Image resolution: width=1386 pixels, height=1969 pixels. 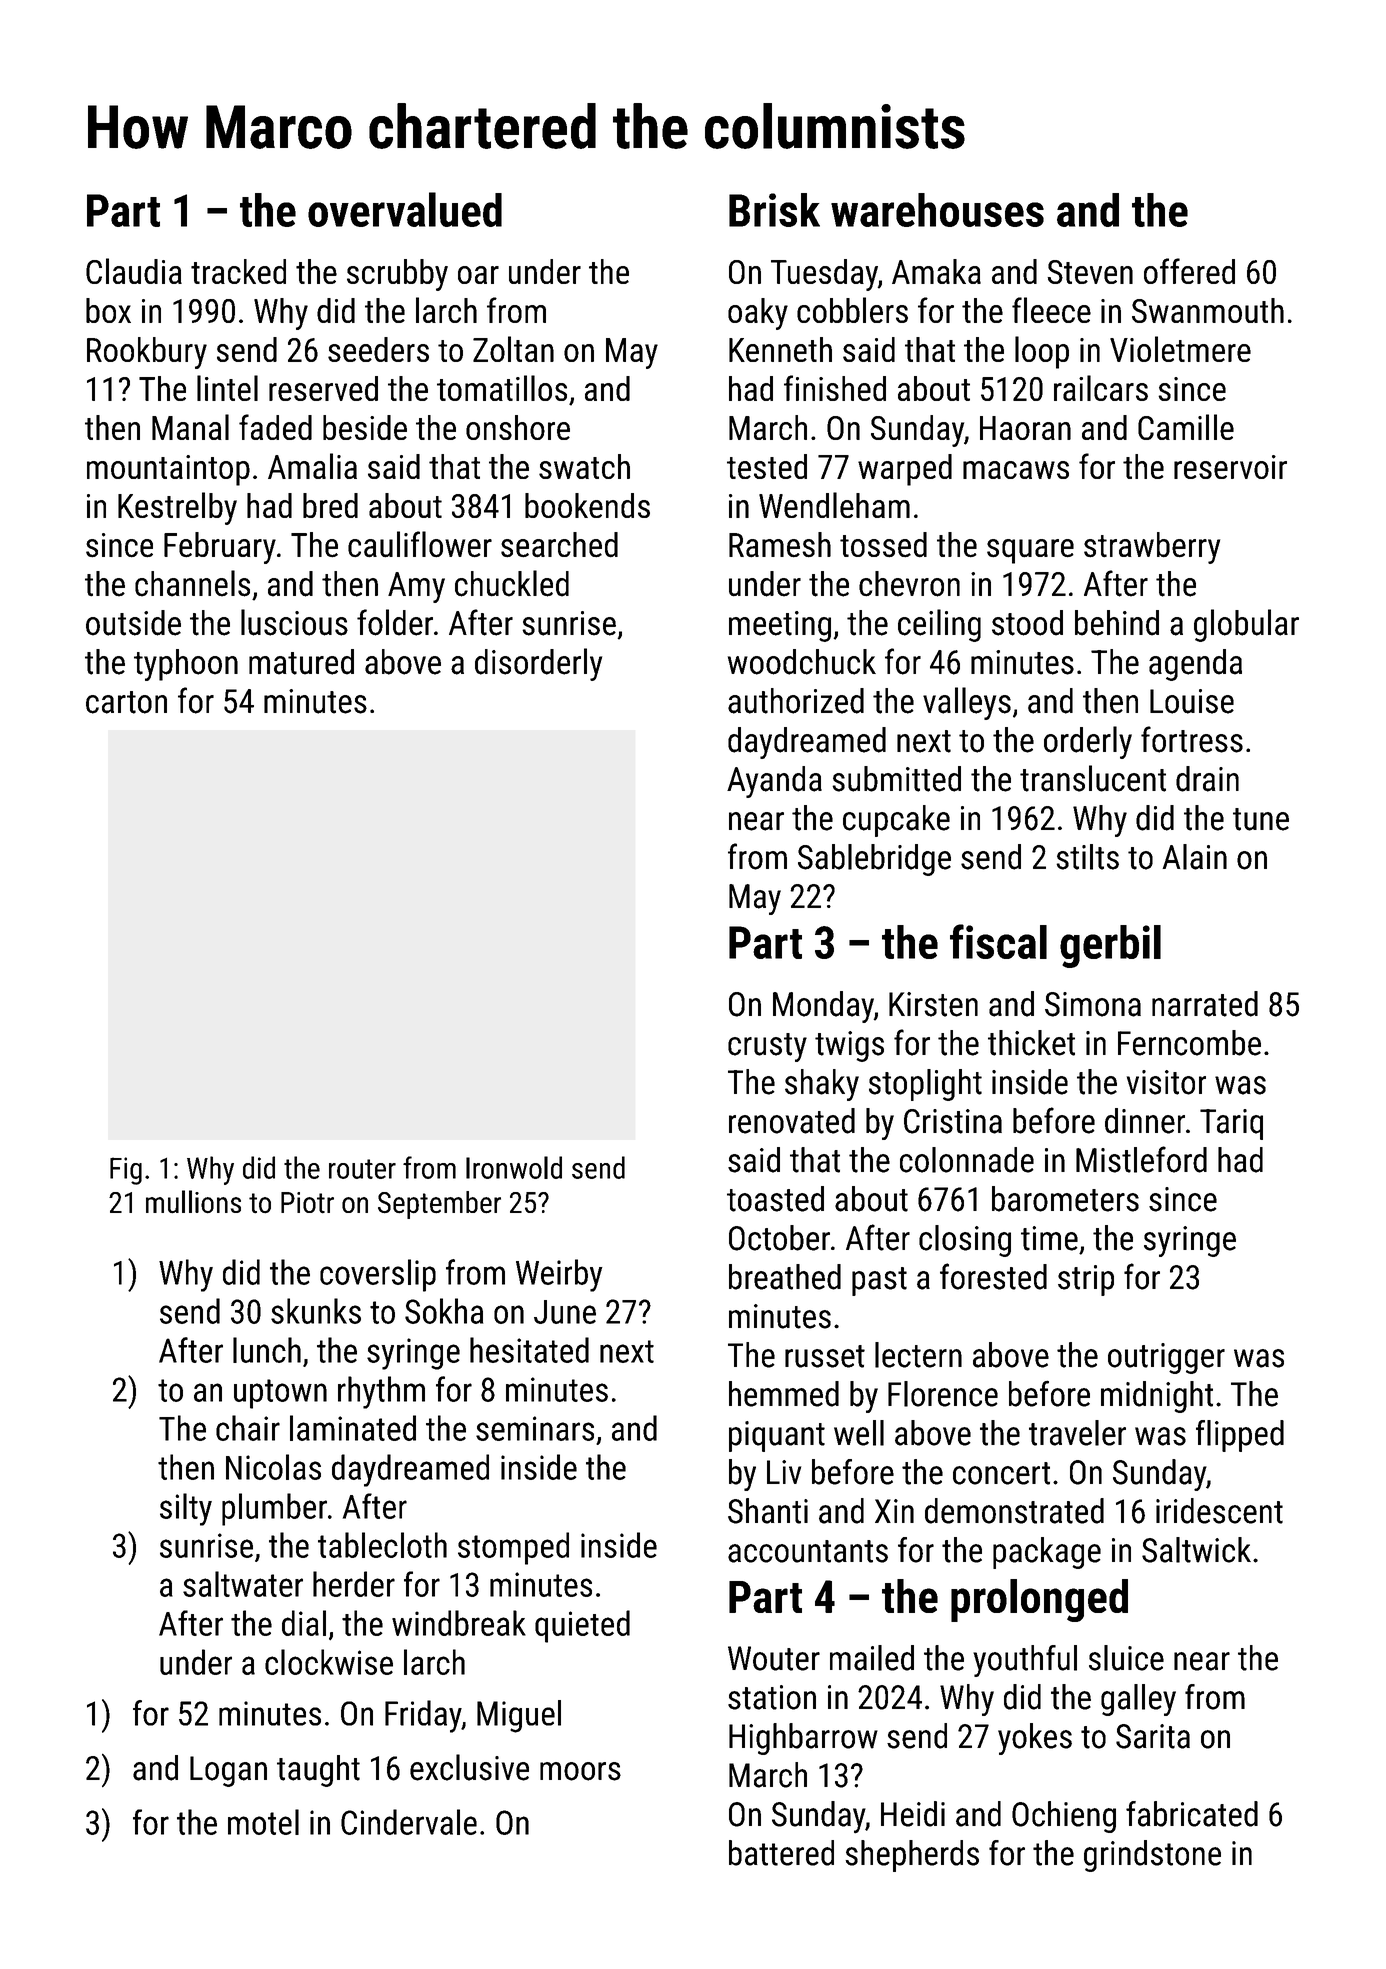 I want to click on clockwise, so click(x=329, y=1662).
